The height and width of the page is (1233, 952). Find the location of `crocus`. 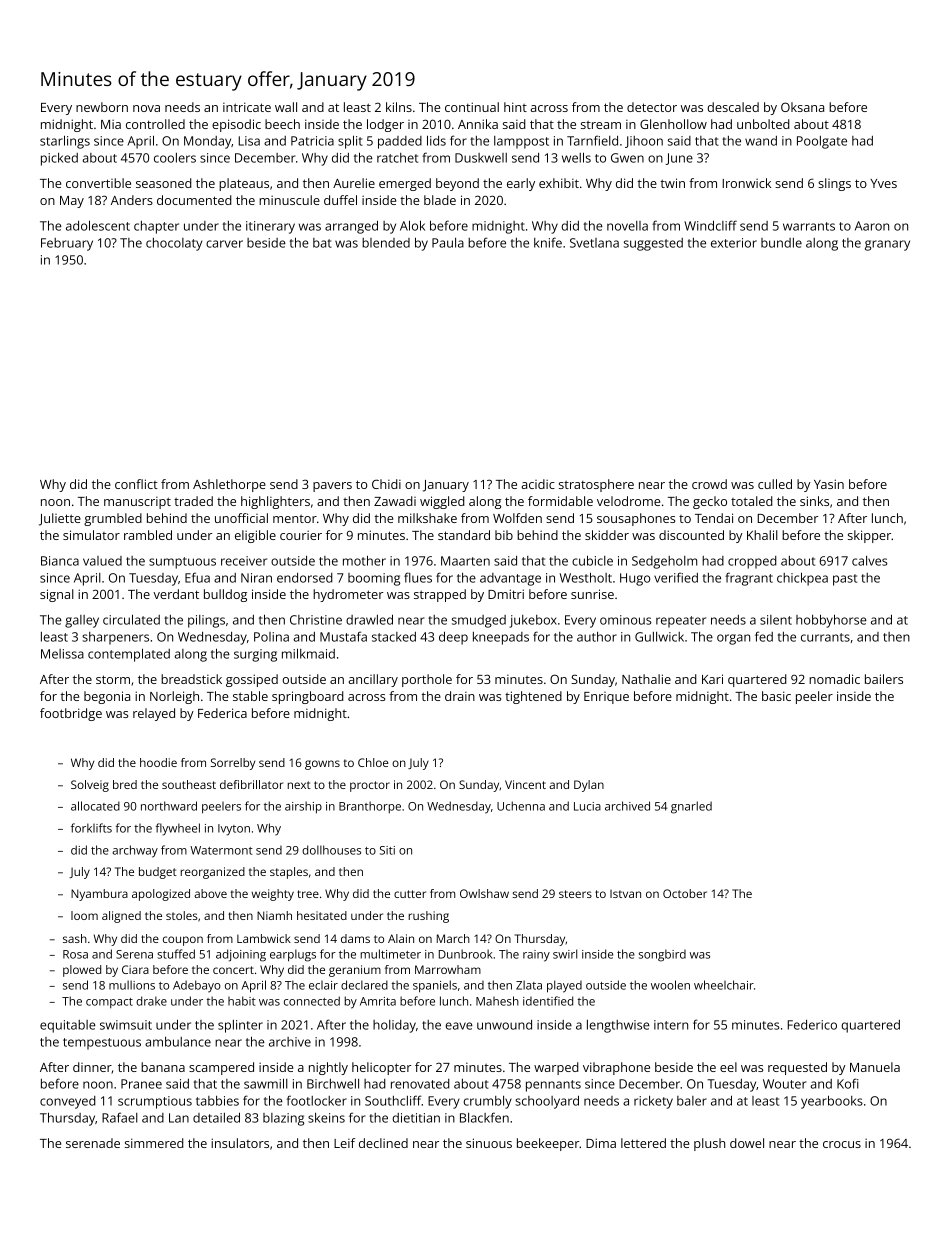

crocus is located at coordinates (842, 1144).
